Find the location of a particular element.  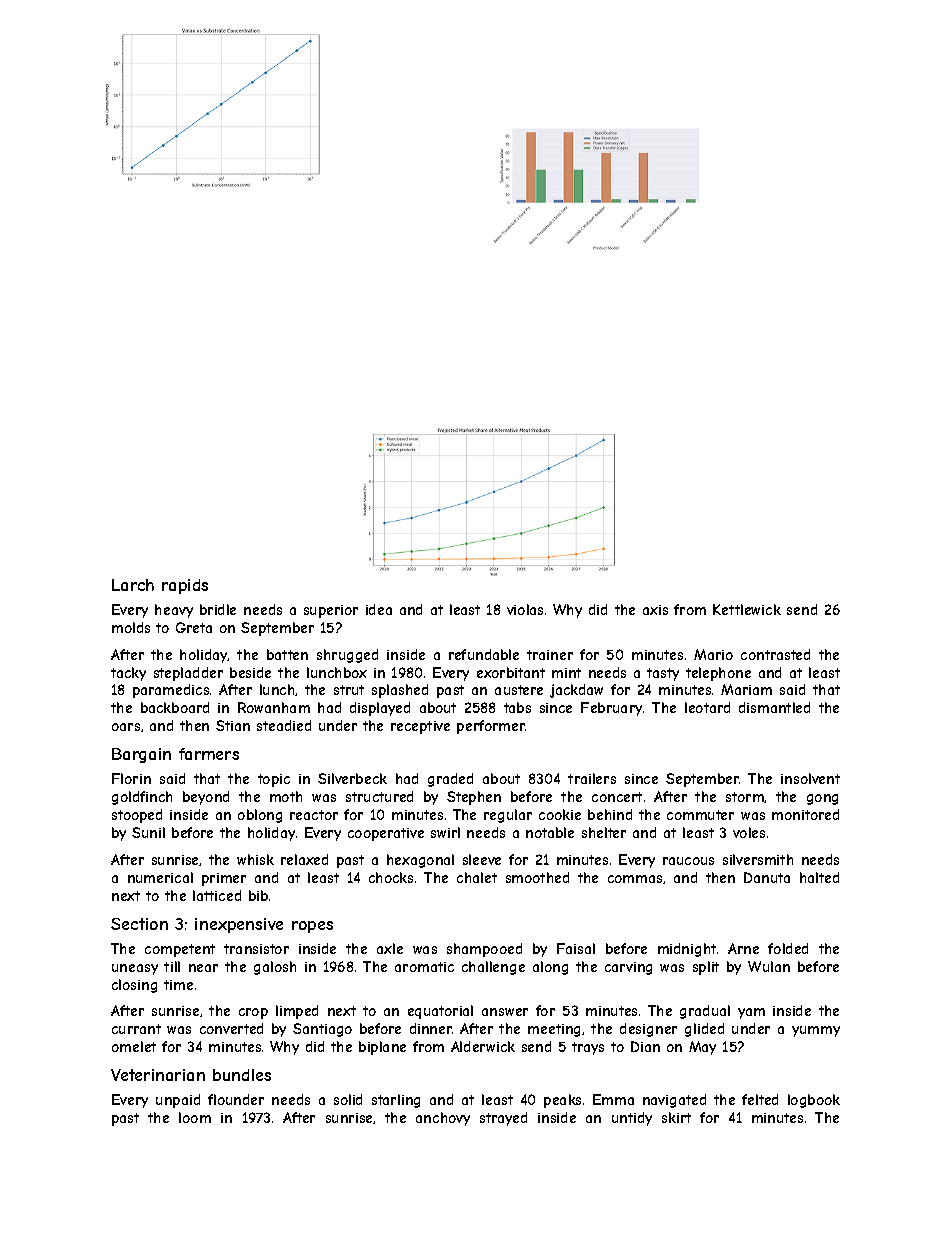

jackdaw is located at coordinates (576, 691).
